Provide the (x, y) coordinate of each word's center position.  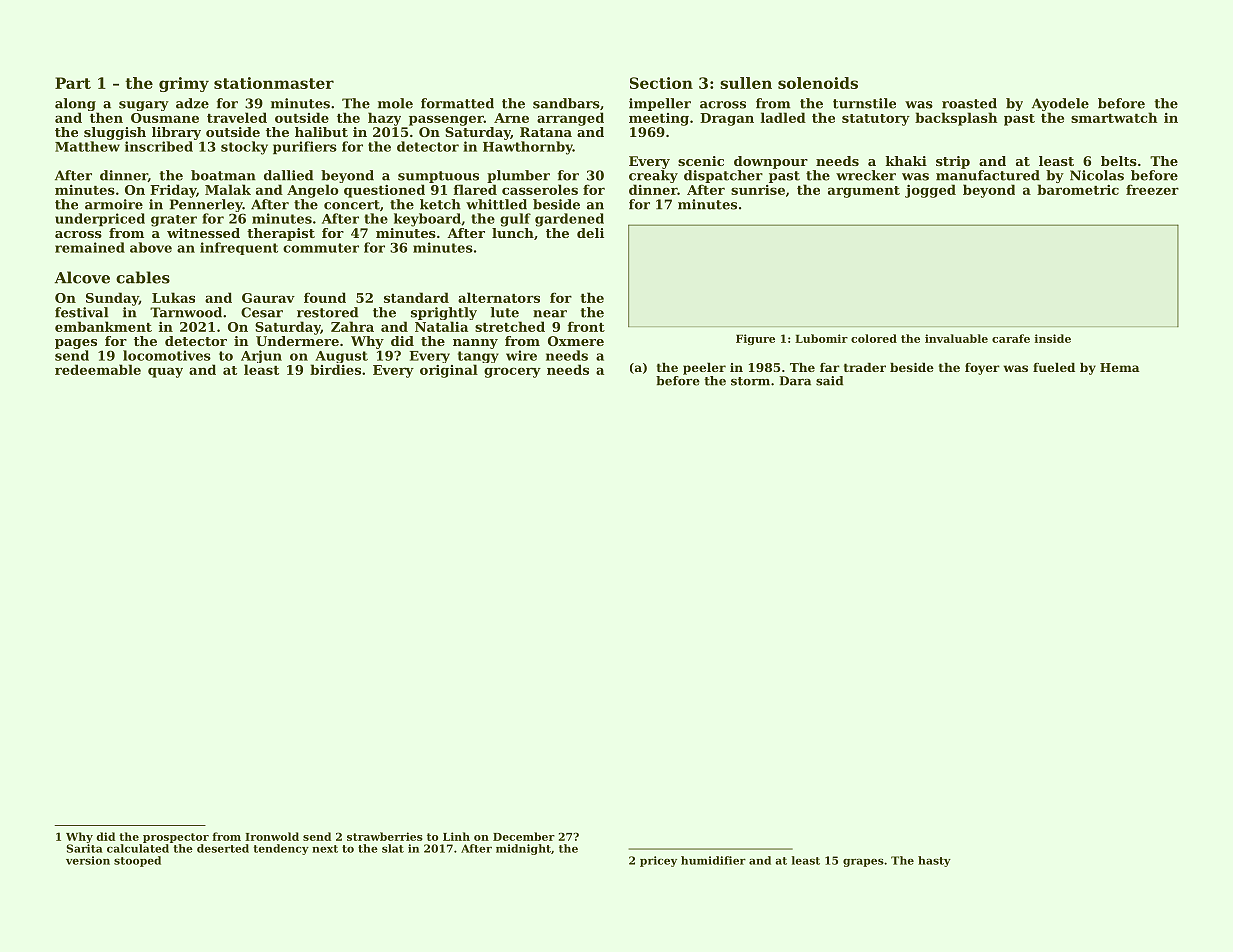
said (829, 381)
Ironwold (272, 836)
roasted (969, 103)
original (449, 371)
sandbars (566, 103)
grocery (512, 372)
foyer (982, 369)
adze (192, 103)
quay (165, 372)
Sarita (85, 848)
